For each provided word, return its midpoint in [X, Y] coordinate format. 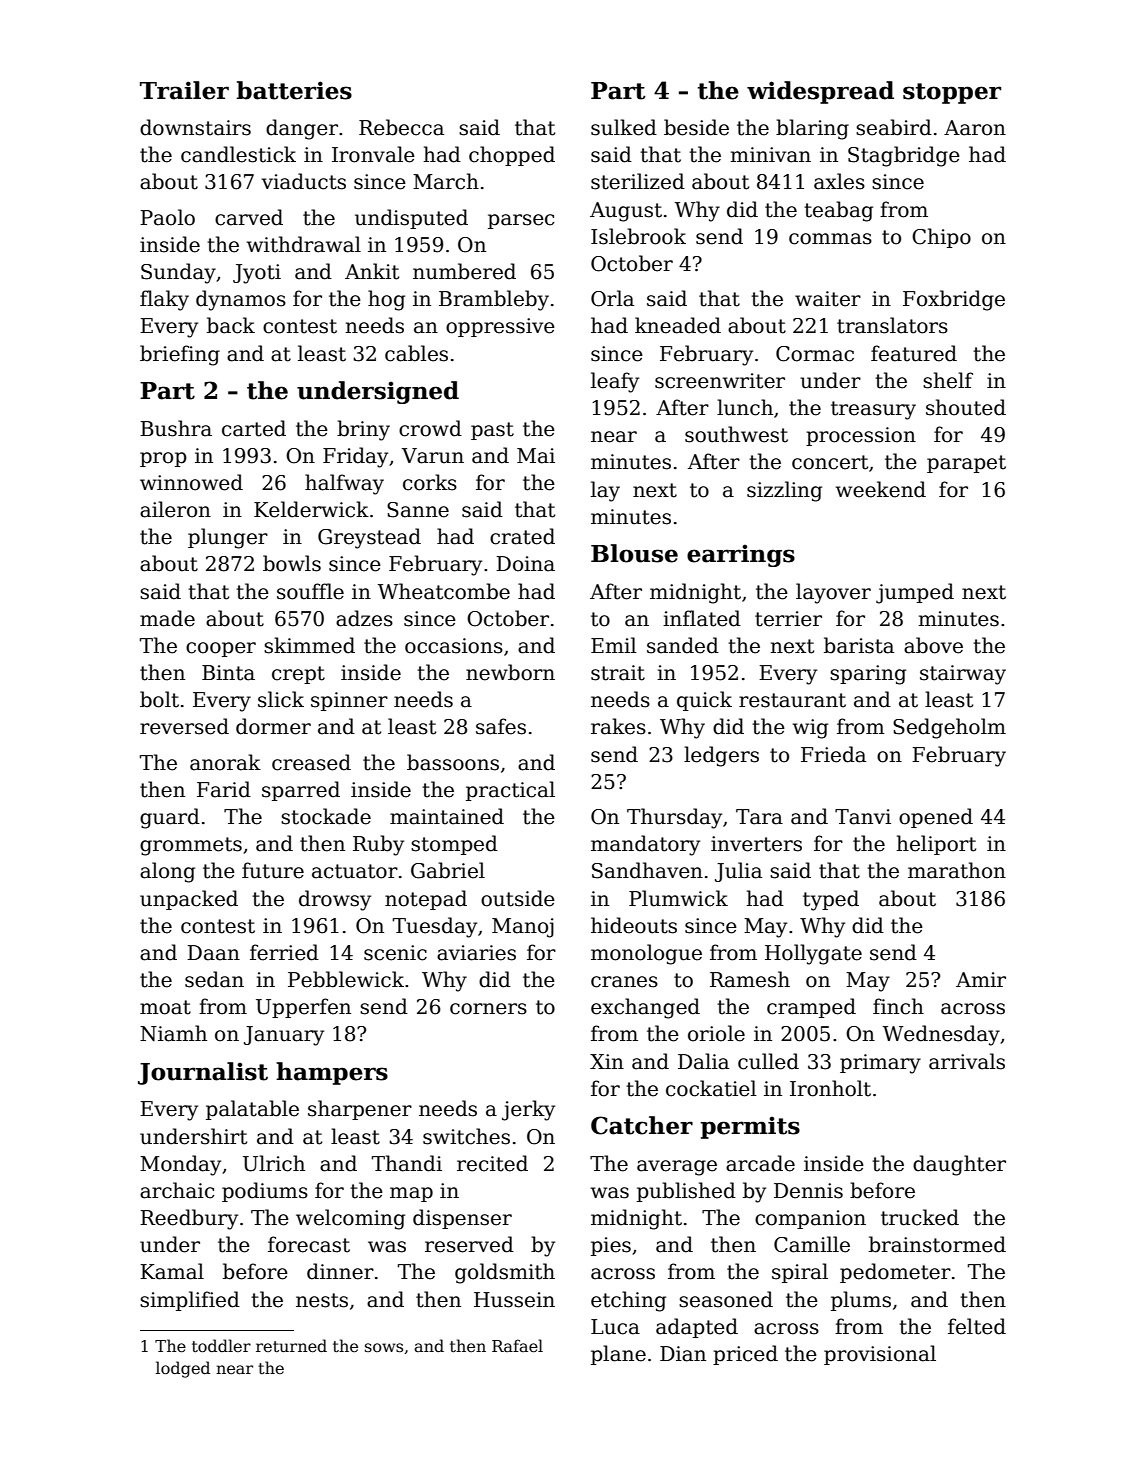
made [167, 618]
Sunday [178, 273]
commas [830, 239]
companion [810, 1219]
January [284, 1036]
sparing [868, 675]
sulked [624, 127]
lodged [183, 1369]
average [677, 1168]
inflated [702, 618]
